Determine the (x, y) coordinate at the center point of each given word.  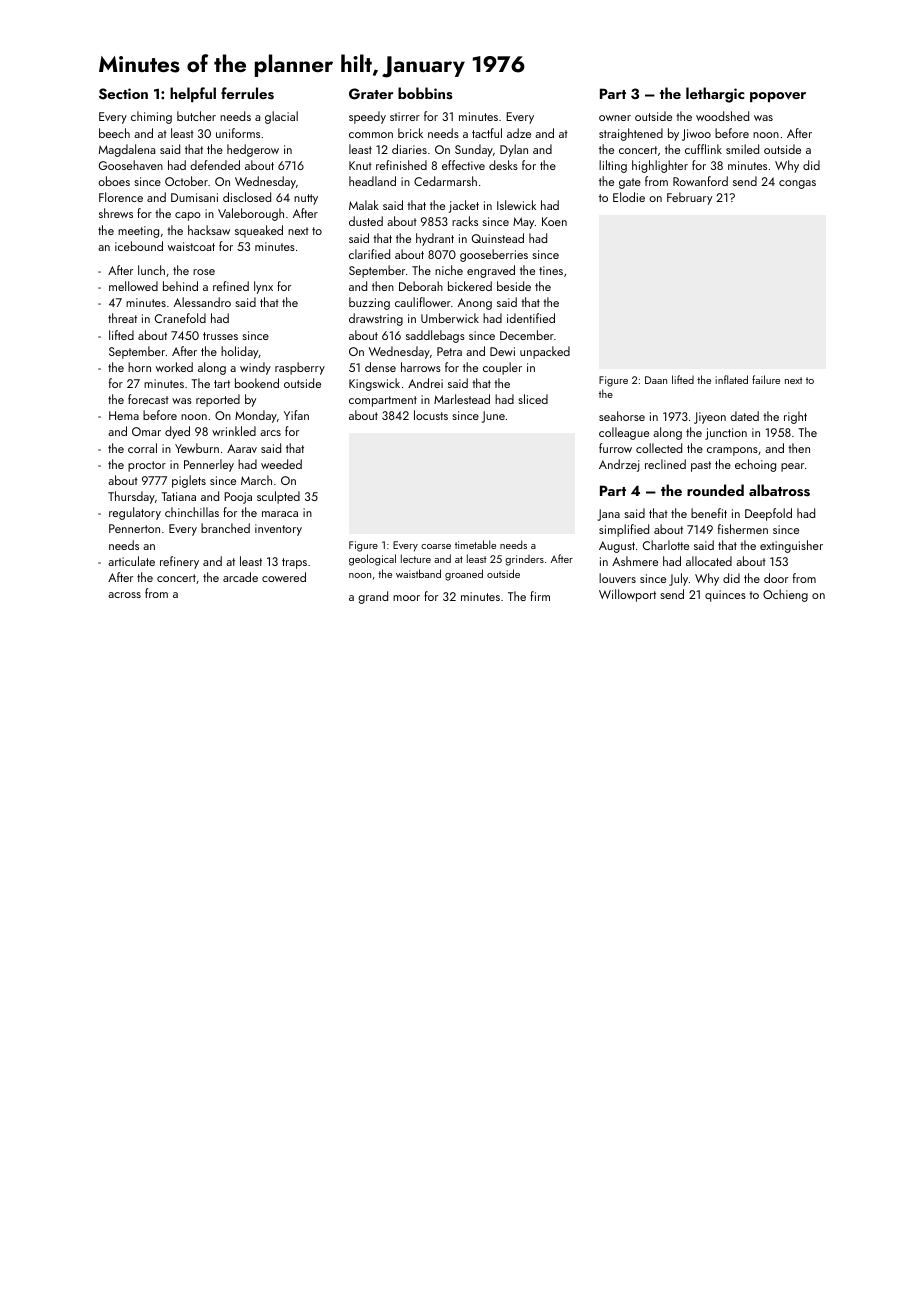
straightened (631, 134)
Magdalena (127, 150)
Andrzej (619, 465)
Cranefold (180, 318)
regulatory (135, 513)
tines (551, 270)
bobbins (425, 93)
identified (531, 318)
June (493, 417)
